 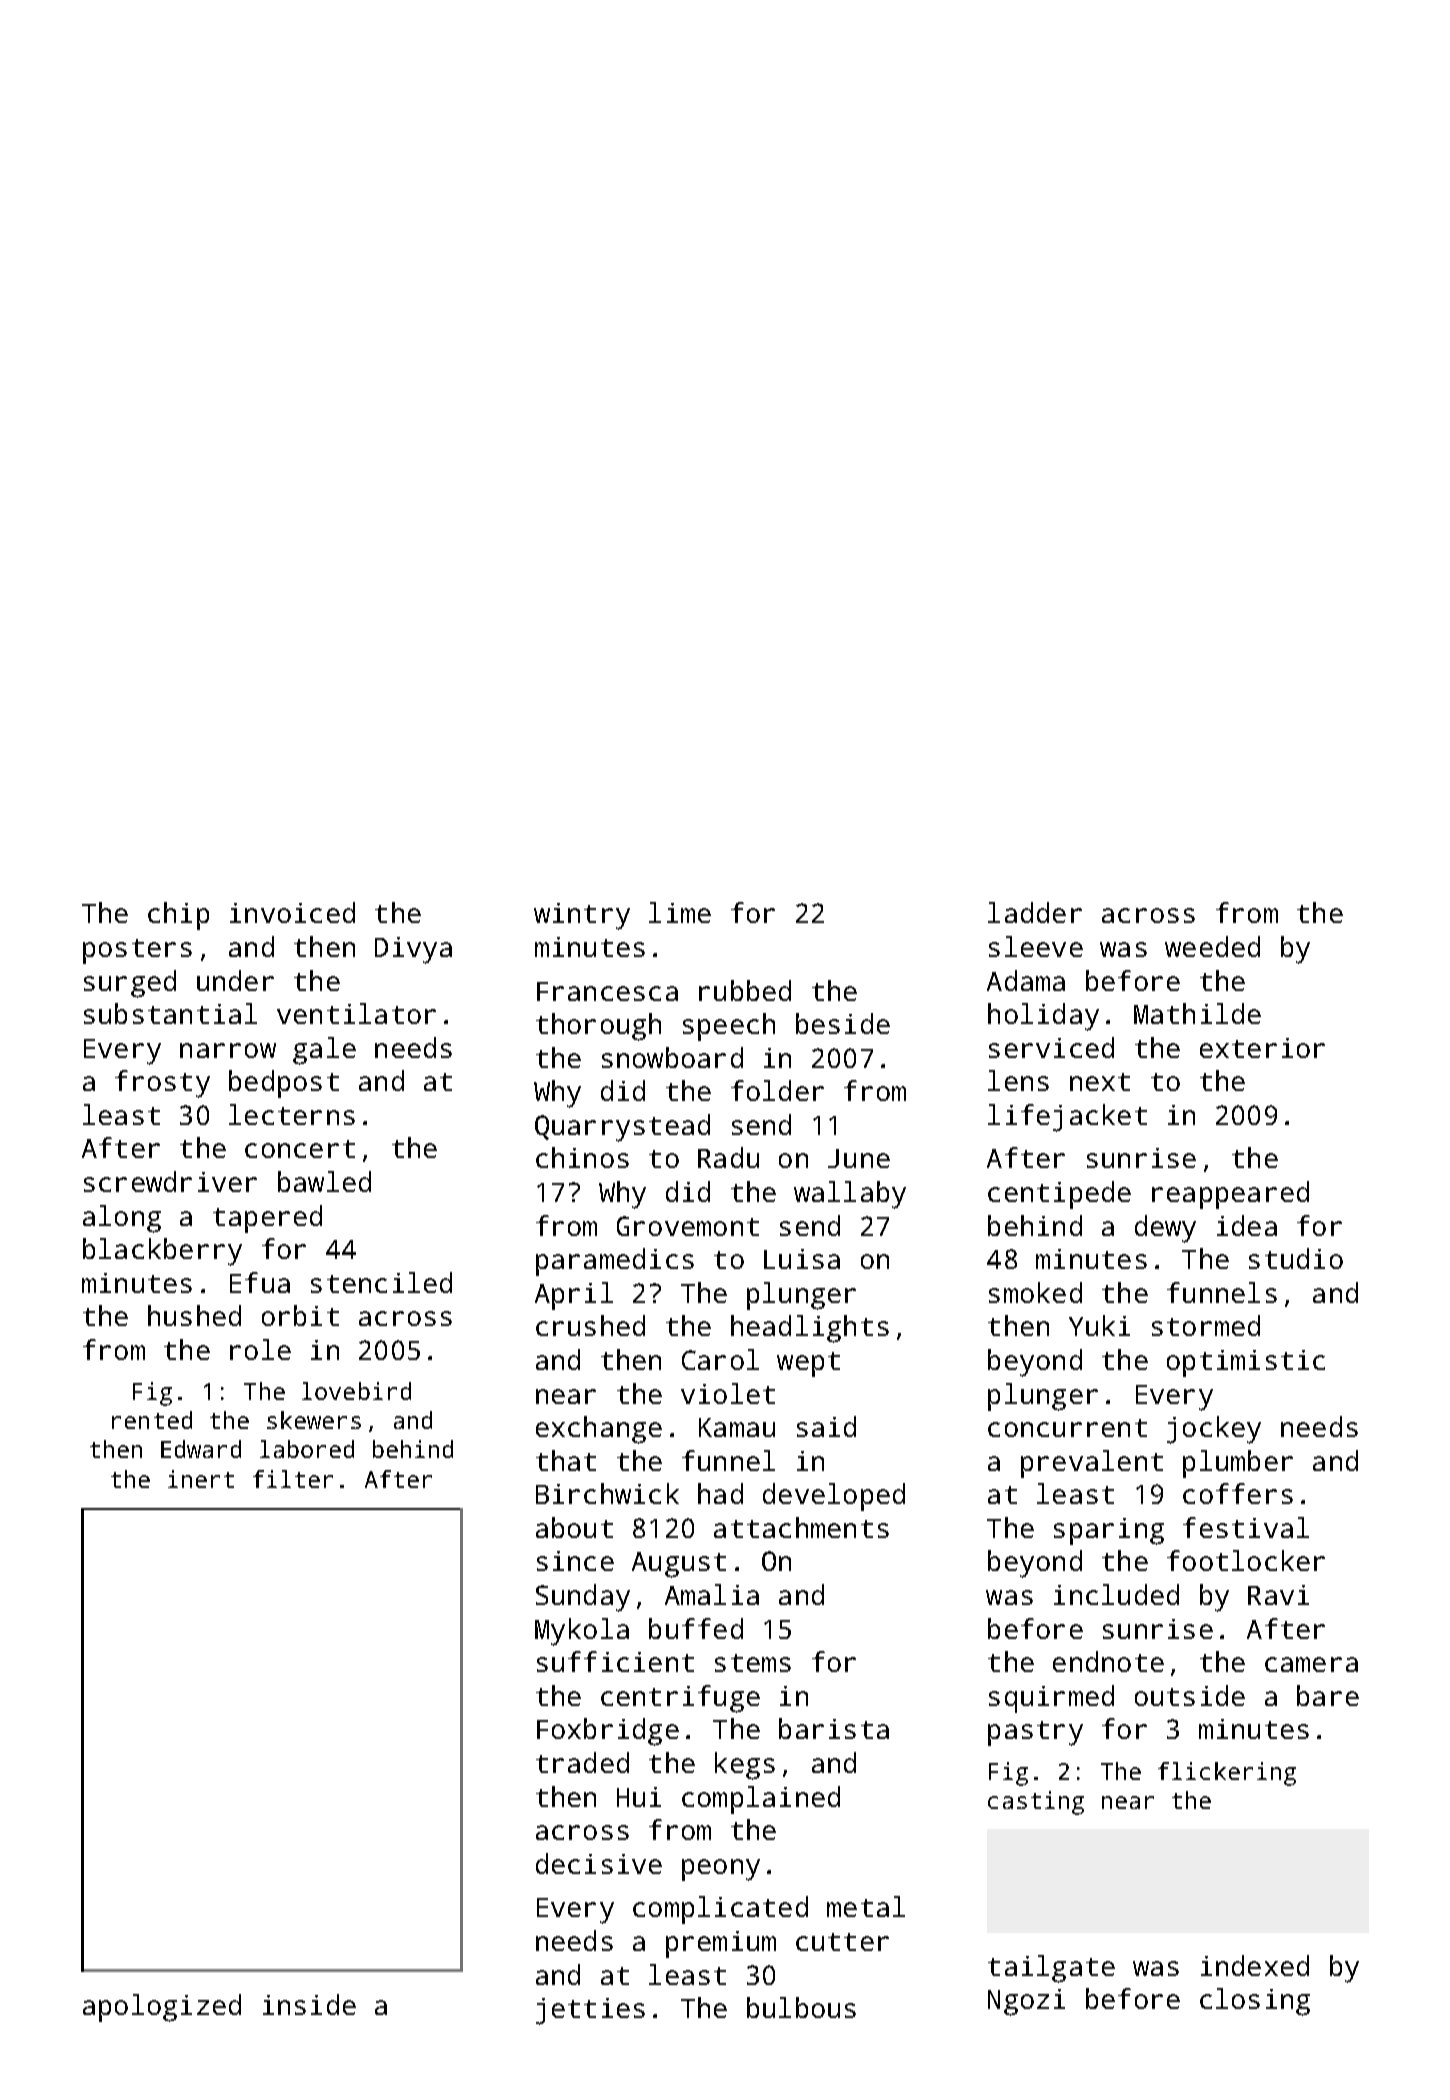 What do you see at coordinates (680, 912) in the screenshot?
I see `lime` at bounding box center [680, 912].
